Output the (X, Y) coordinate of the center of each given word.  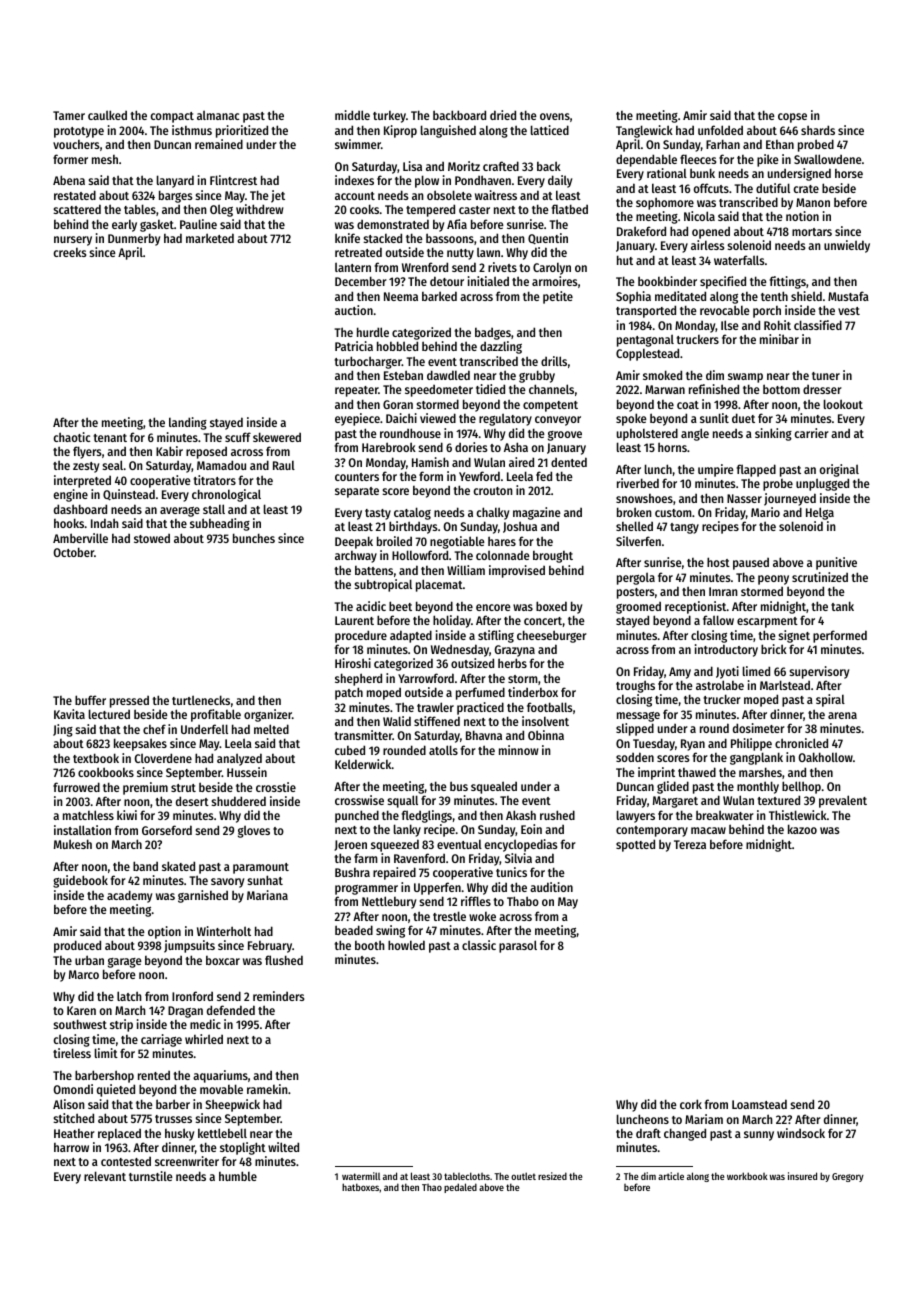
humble (238, 1176)
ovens (555, 116)
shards (818, 130)
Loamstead (759, 1104)
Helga (820, 513)
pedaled (460, 1188)
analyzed (239, 759)
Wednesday (460, 650)
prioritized (242, 131)
